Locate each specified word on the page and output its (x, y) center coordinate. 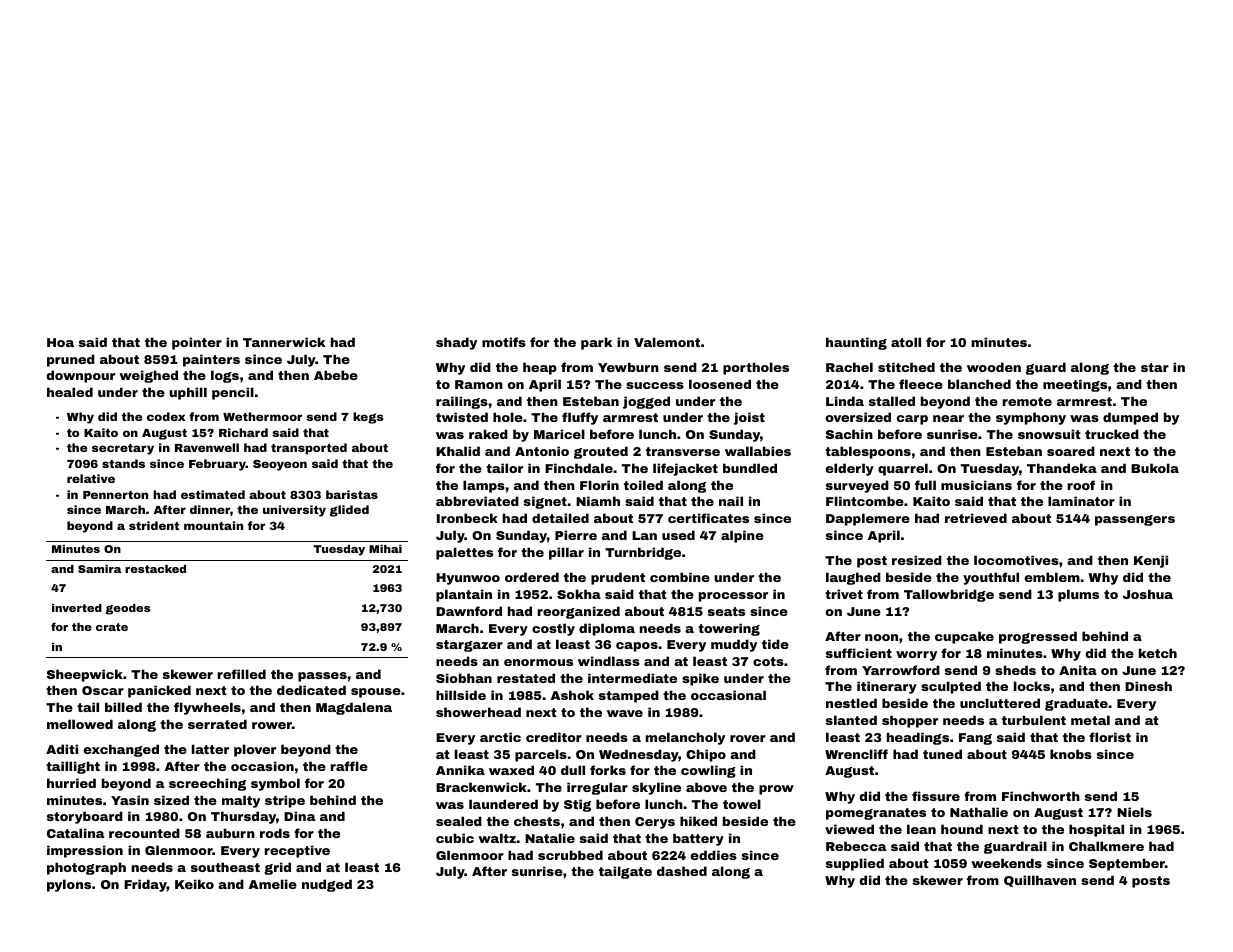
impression (85, 851)
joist (749, 418)
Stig (577, 805)
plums (1078, 595)
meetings (1075, 385)
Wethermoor (262, 416)
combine (680, 577)
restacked (155, 569)
